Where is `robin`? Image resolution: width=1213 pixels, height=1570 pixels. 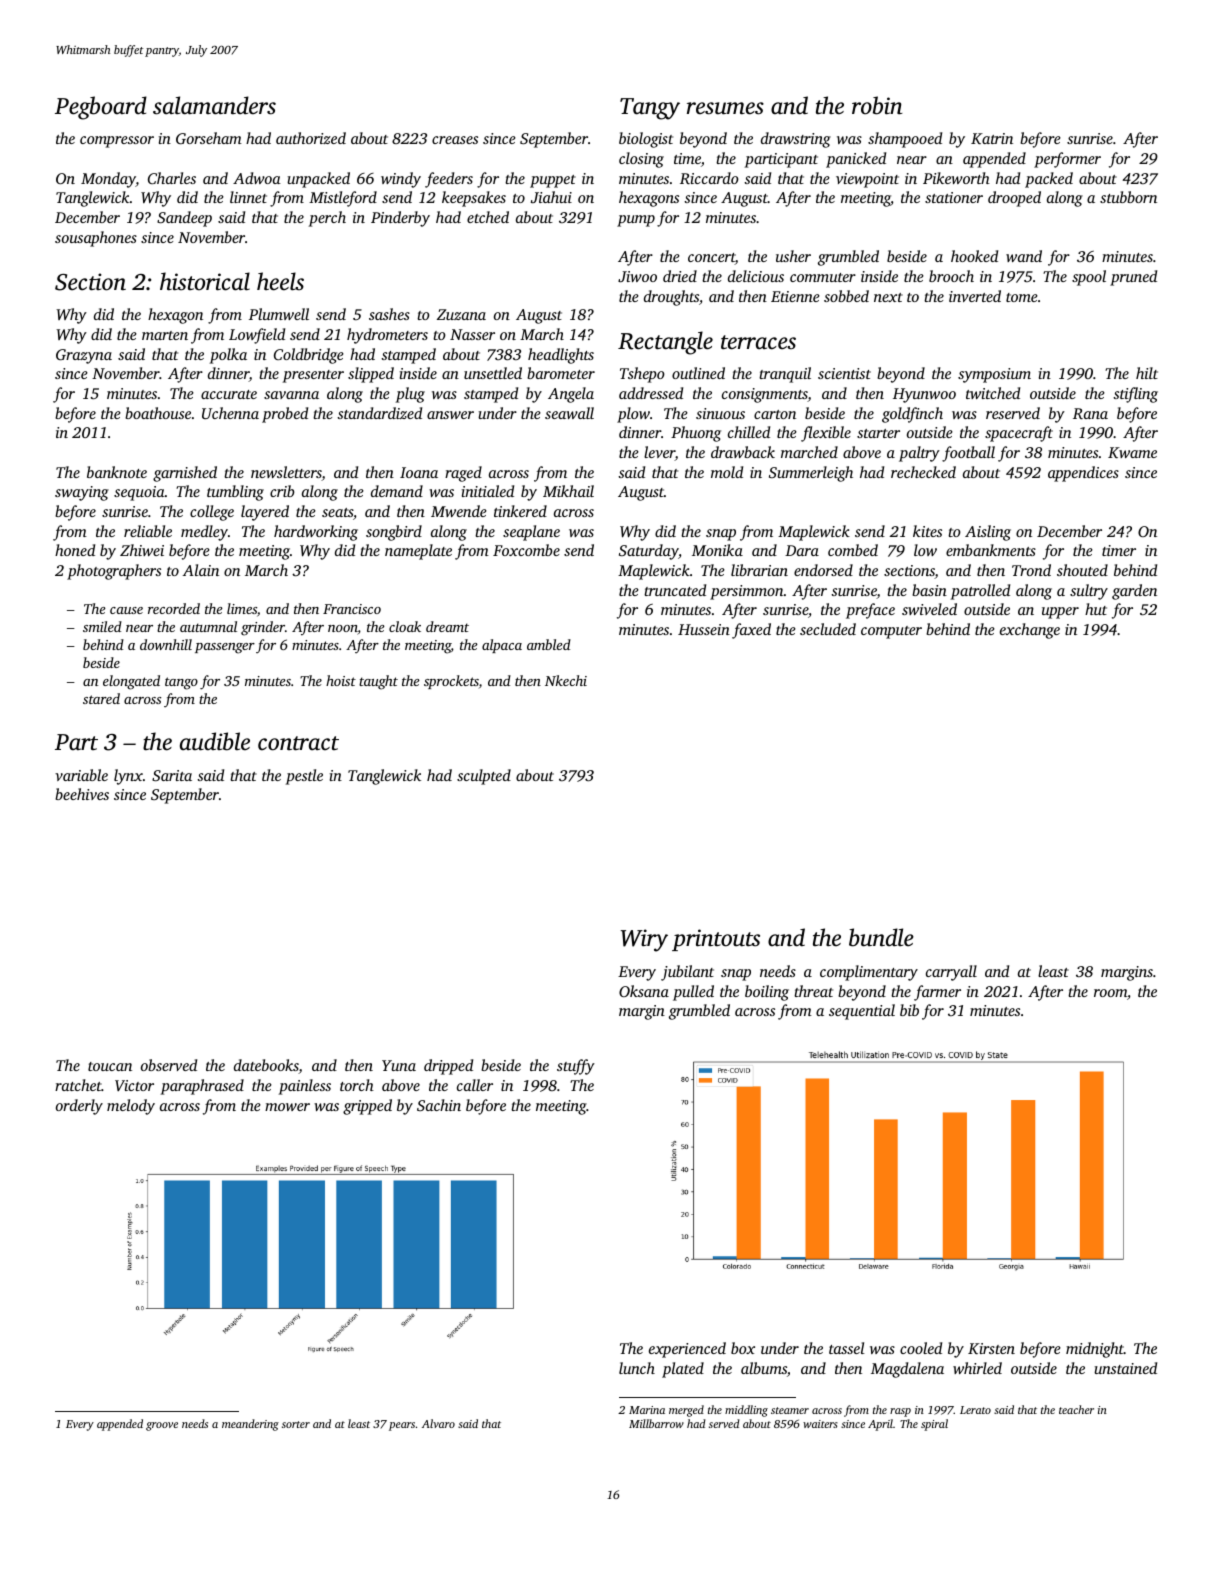
robin is located at coordinates (877, 105).
